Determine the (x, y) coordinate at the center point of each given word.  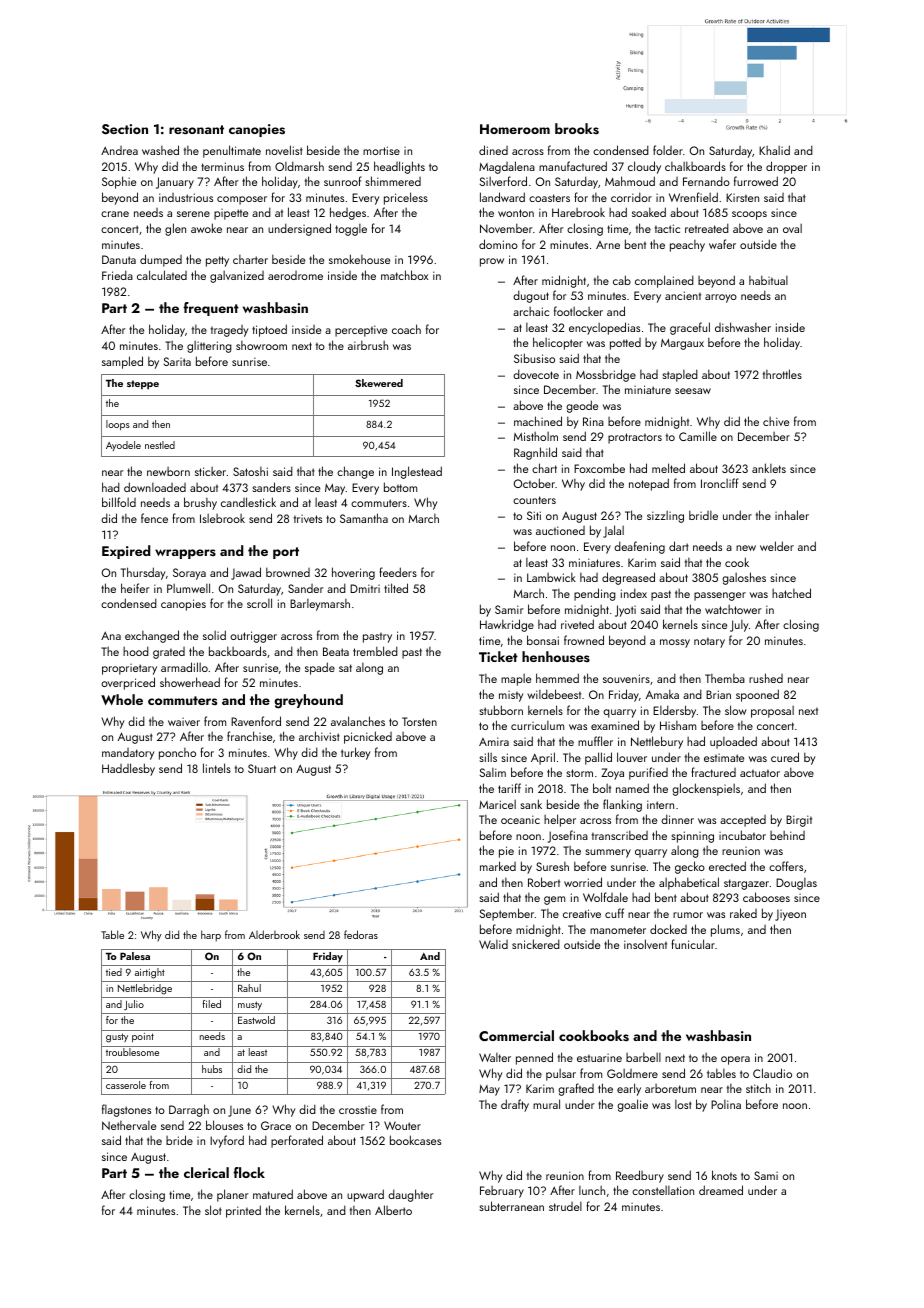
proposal (772, 712)
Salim (493, 772)
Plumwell (188, 588)
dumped (161, 260)
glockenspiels (706, 789)
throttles (782, 374)
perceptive (361, 331)
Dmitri (365, 588)
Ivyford (227, 1141)
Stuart (262, 768)
